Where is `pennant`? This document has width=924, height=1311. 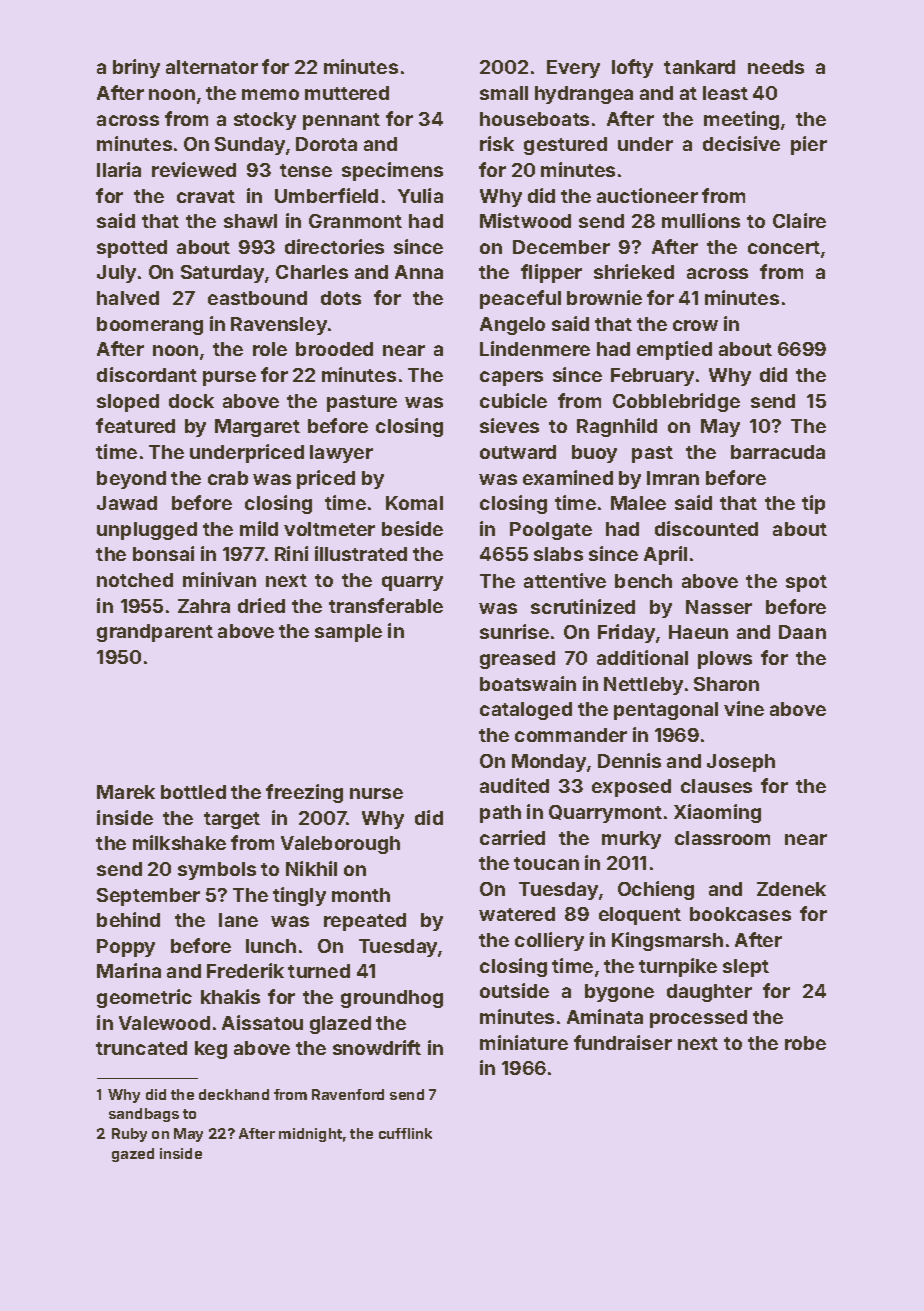 pennant is located at coordinates (341, 121).
